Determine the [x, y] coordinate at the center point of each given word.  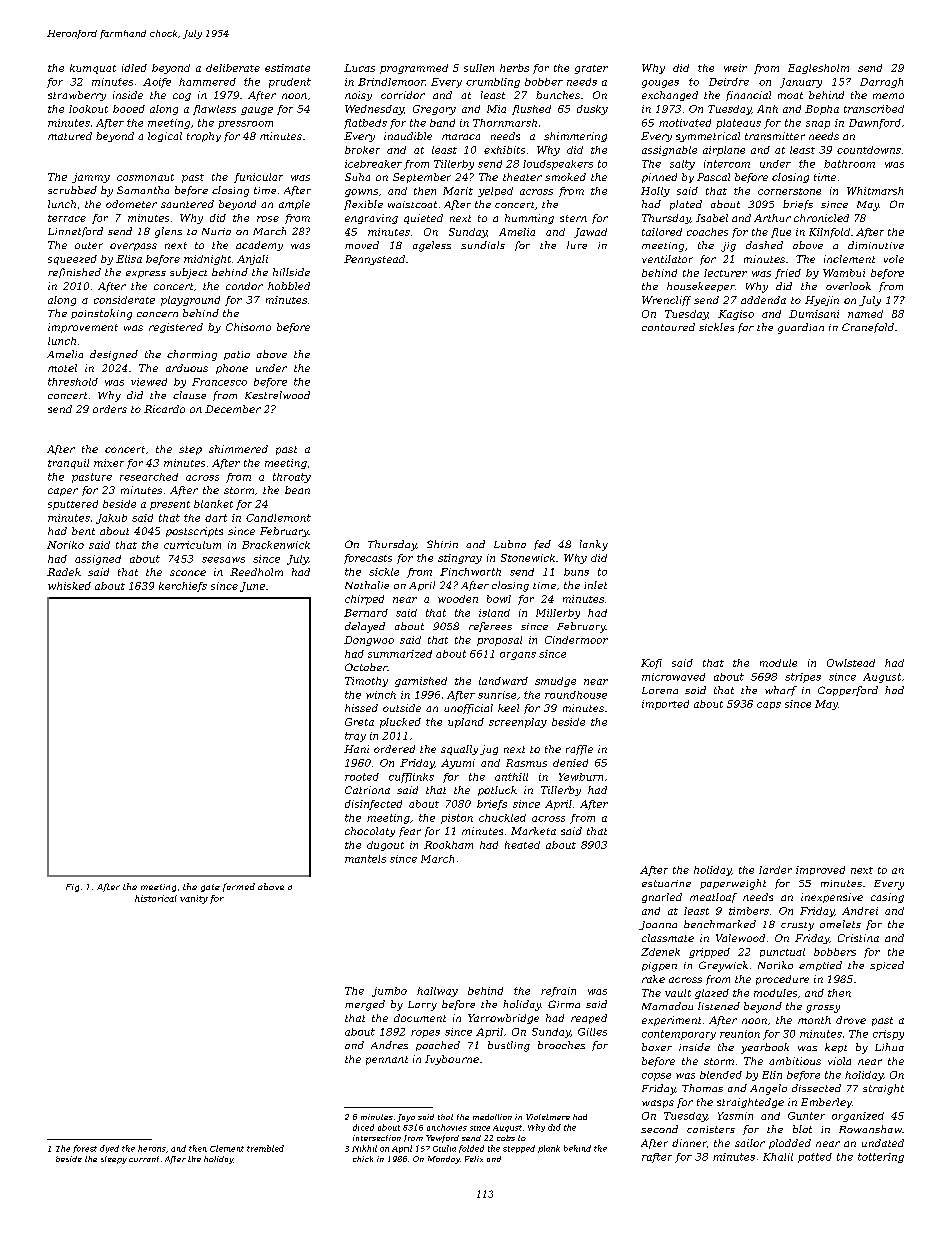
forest [85, 1149]
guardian [801, 328]
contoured [668, 327]
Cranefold [868, 328]
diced [363, 1127]
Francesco [219, 382]
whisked [69, 586]
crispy [888, 1035]
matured [70, 136]
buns [576, 572]
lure [577, 245]
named [865, 314]
